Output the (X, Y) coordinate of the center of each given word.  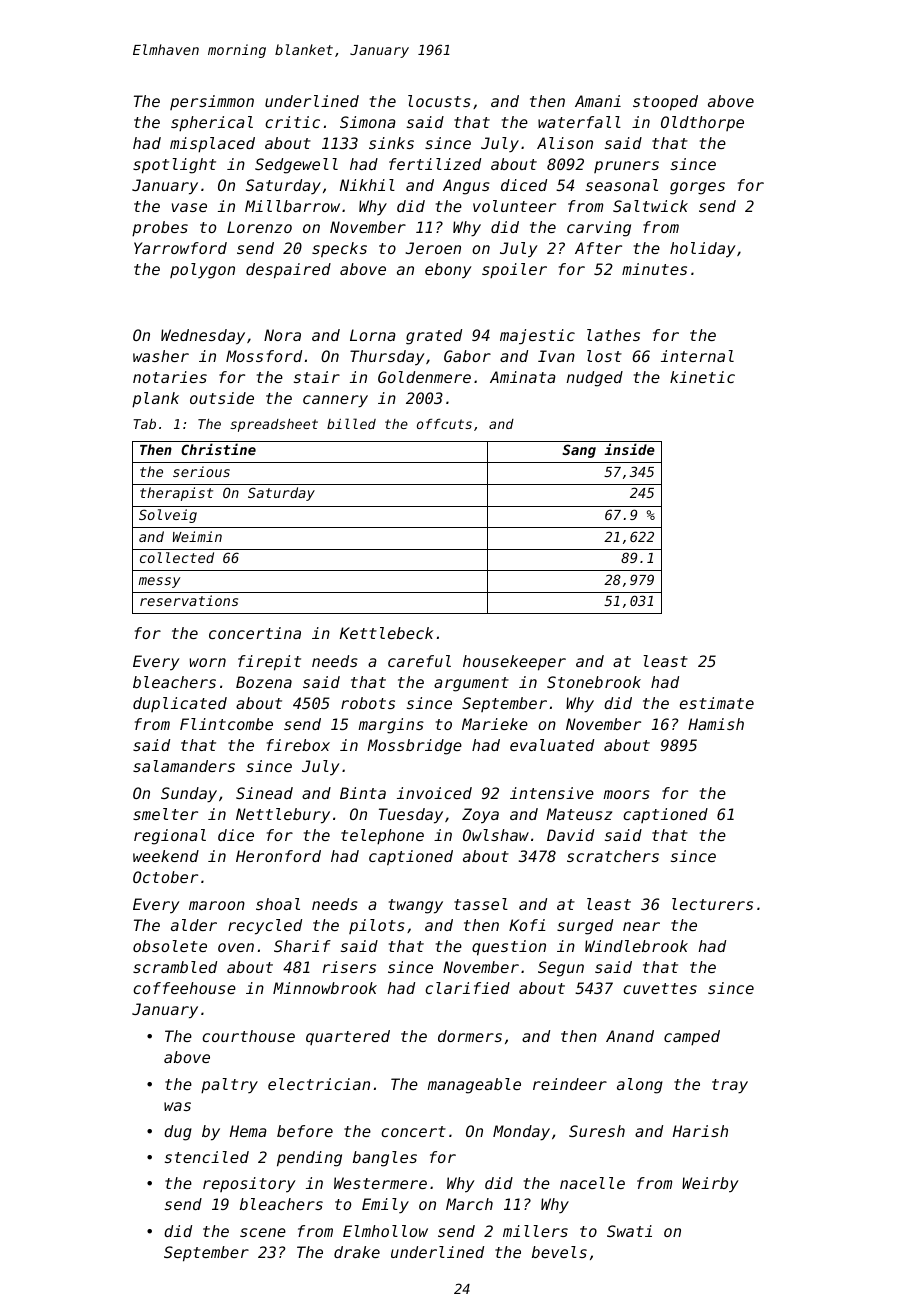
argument (471, 684)
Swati (629, 1231)
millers (535, 1231)
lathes (613, 335)
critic (292, 122)
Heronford (278, 856)
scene (263, 1232)
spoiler (514, 270)
